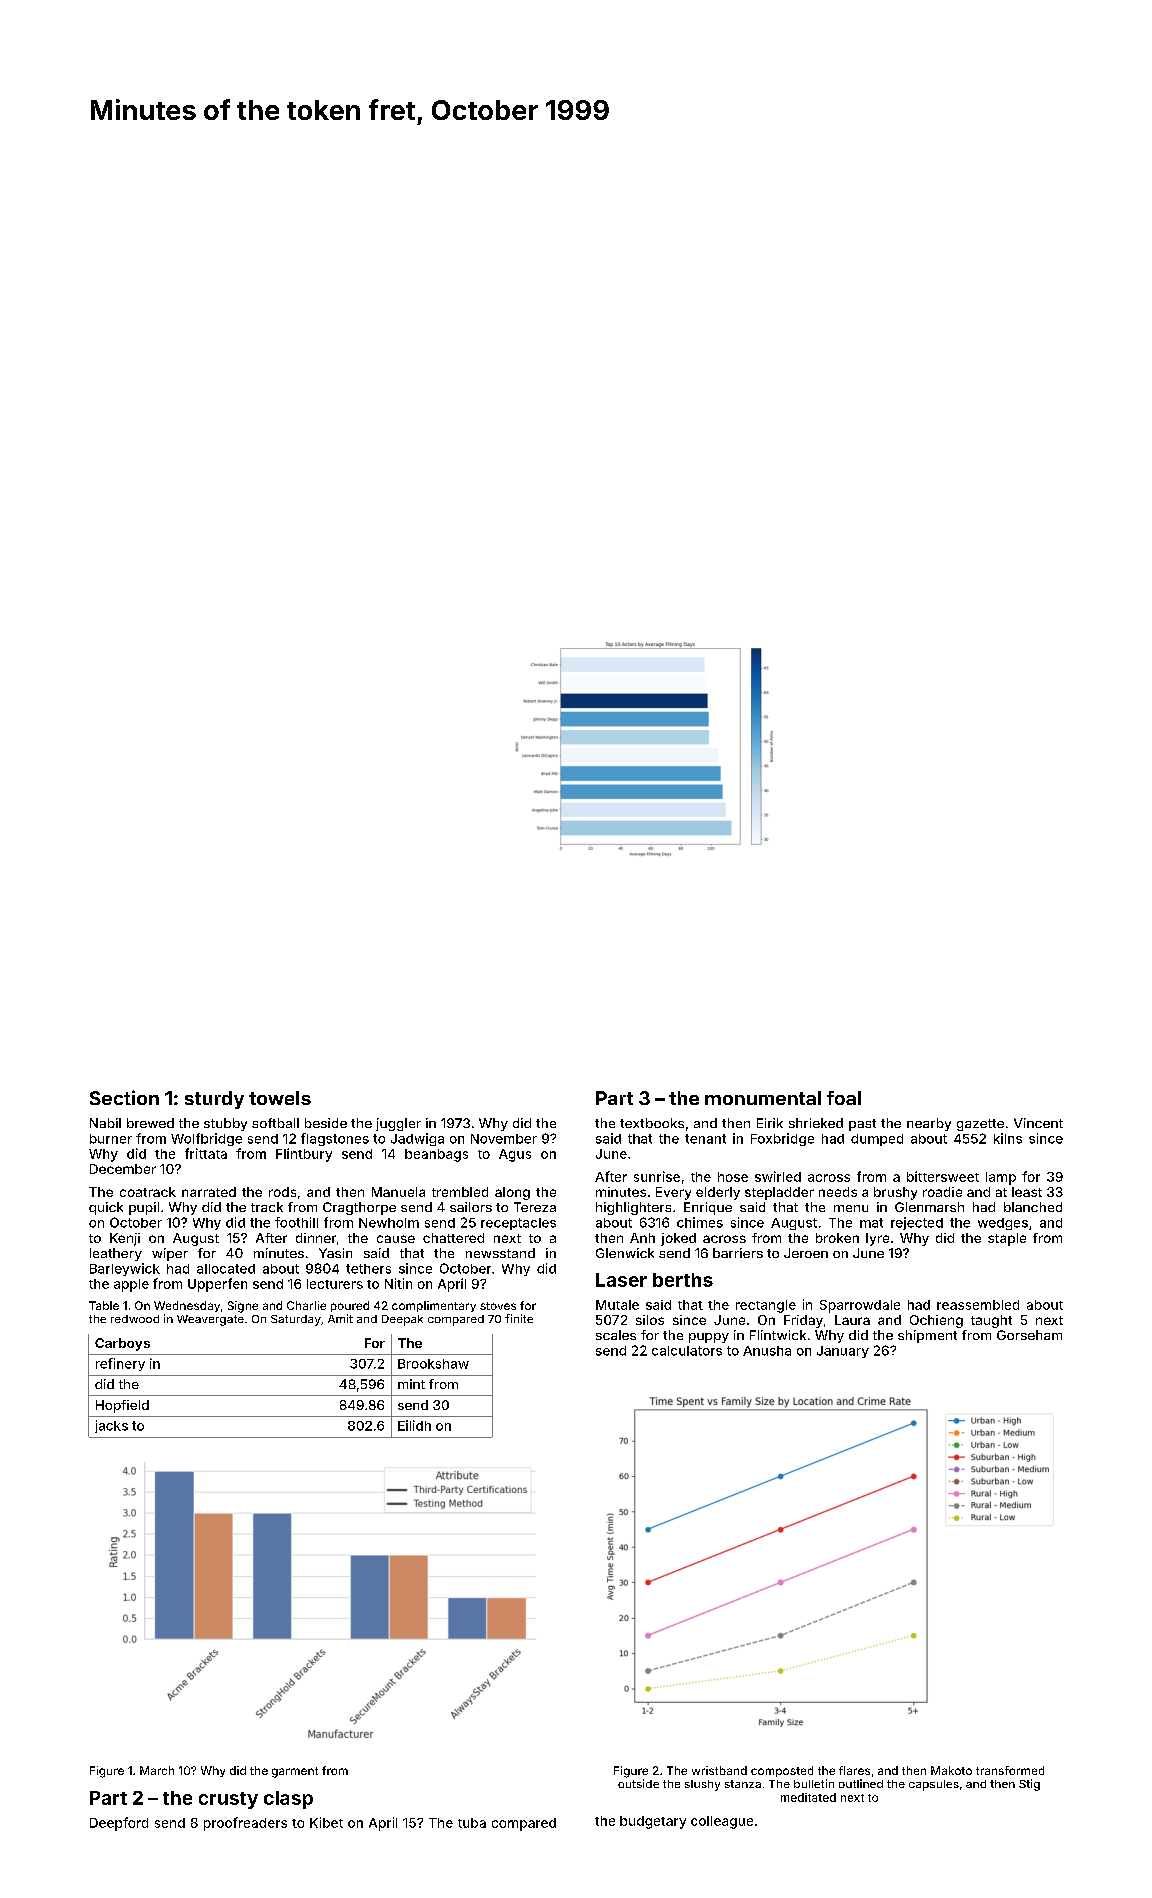 This screenshot has height=1898, width=1152. I want to click on Flintbury, so click(304, 1155).
